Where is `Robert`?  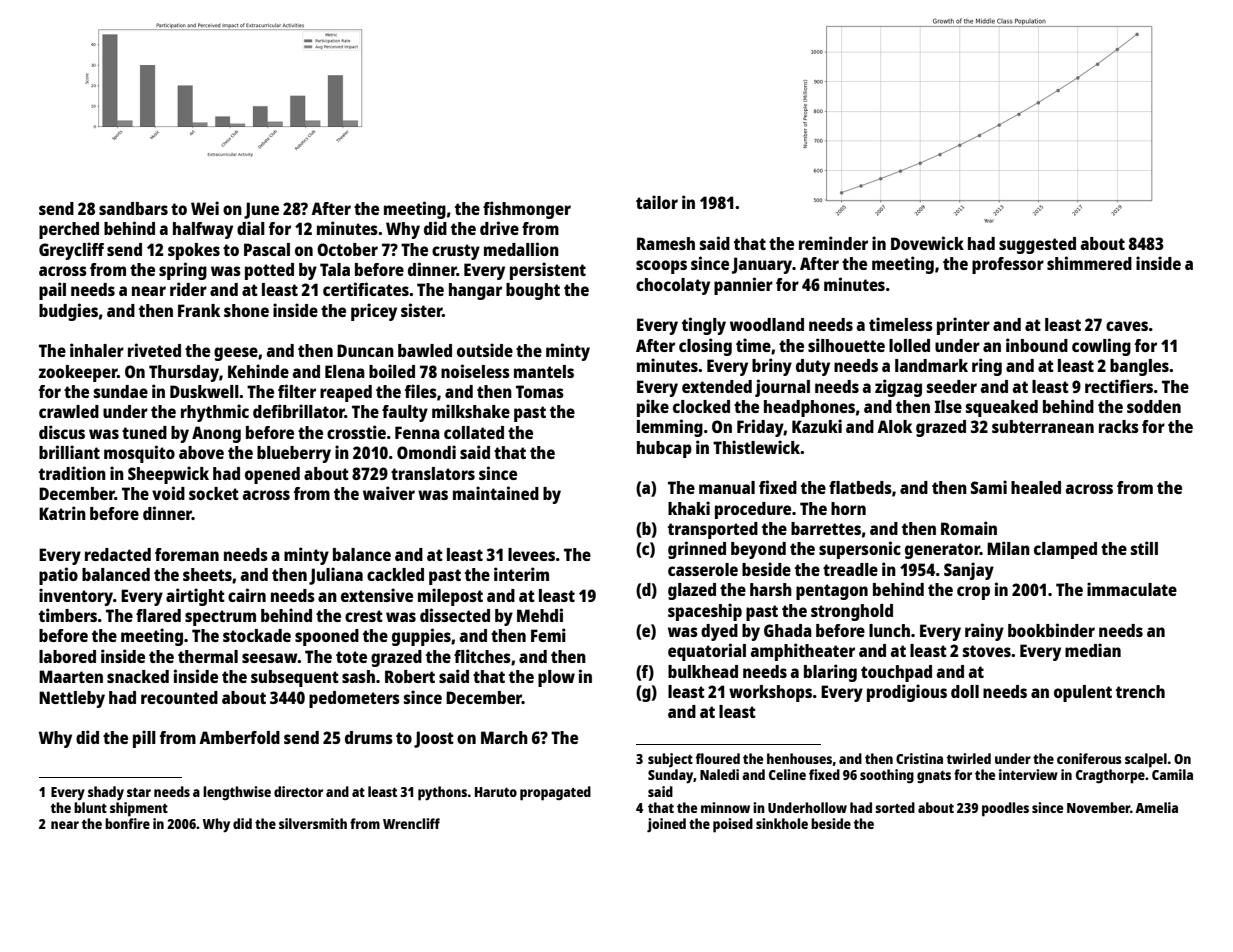
Robert is located at coordinates (410, 676).
